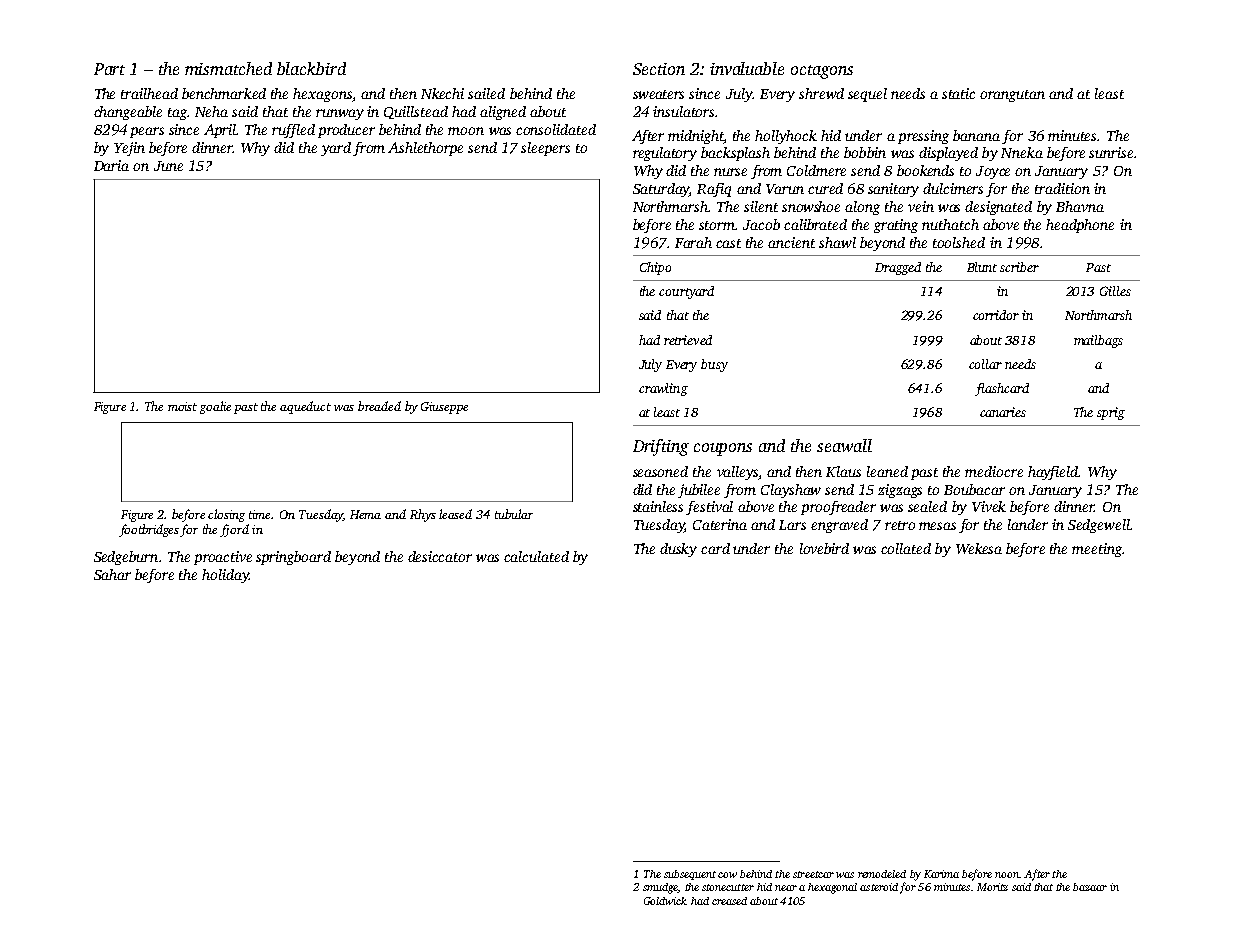 This document has width=1233, height=952. I want to click on meeting, so click(1097, 550).
